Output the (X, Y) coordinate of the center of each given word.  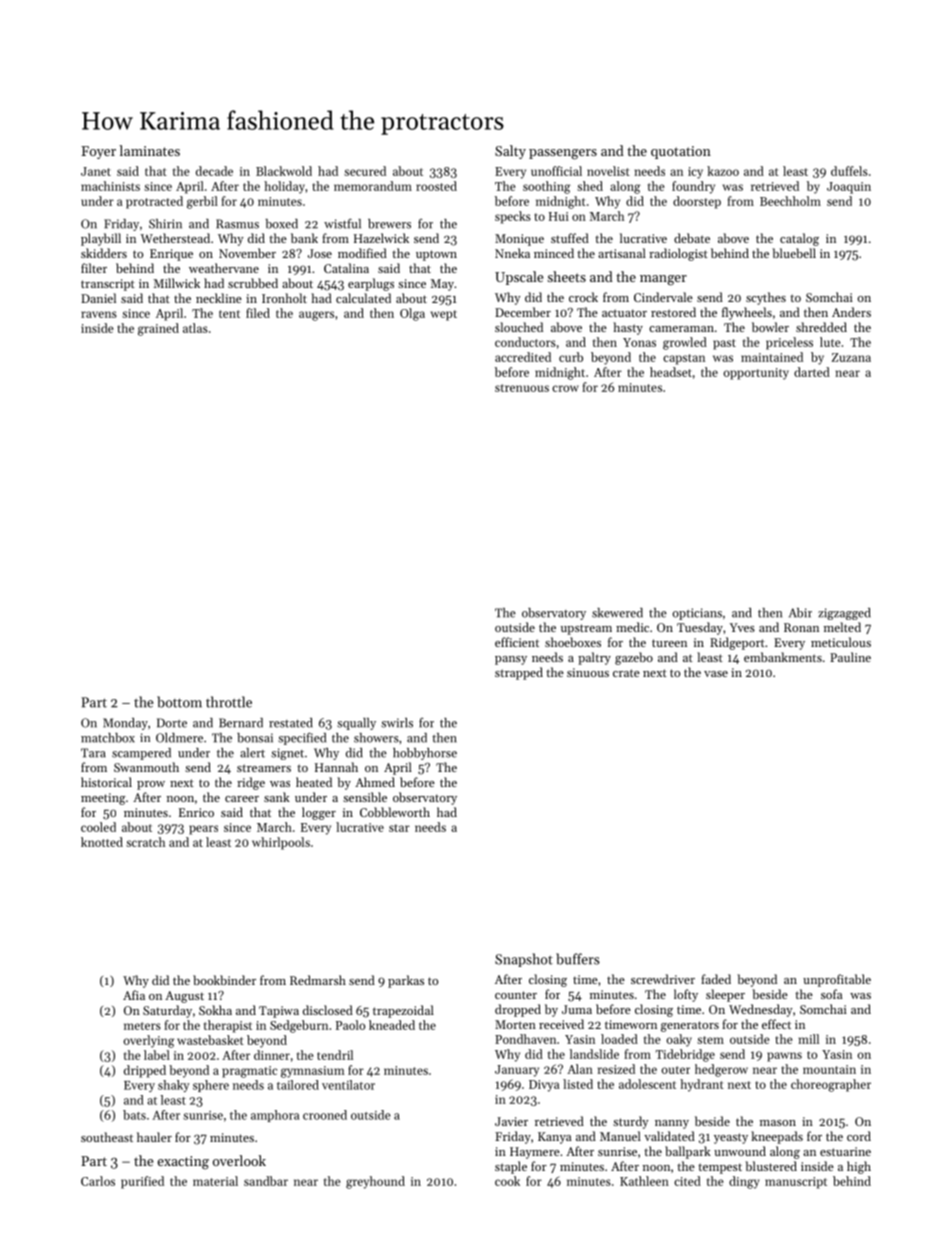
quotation (681, 152)
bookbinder (224, 980)
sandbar (266, 1181)
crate (626, 673)
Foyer (98, 152)
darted (812, 372)
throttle (229, 702)
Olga (412, 314)
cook (507, 1181)
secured (365, 171)
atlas (195, 328)
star (399, 828)
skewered (617, 613)
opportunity (756, 374)
